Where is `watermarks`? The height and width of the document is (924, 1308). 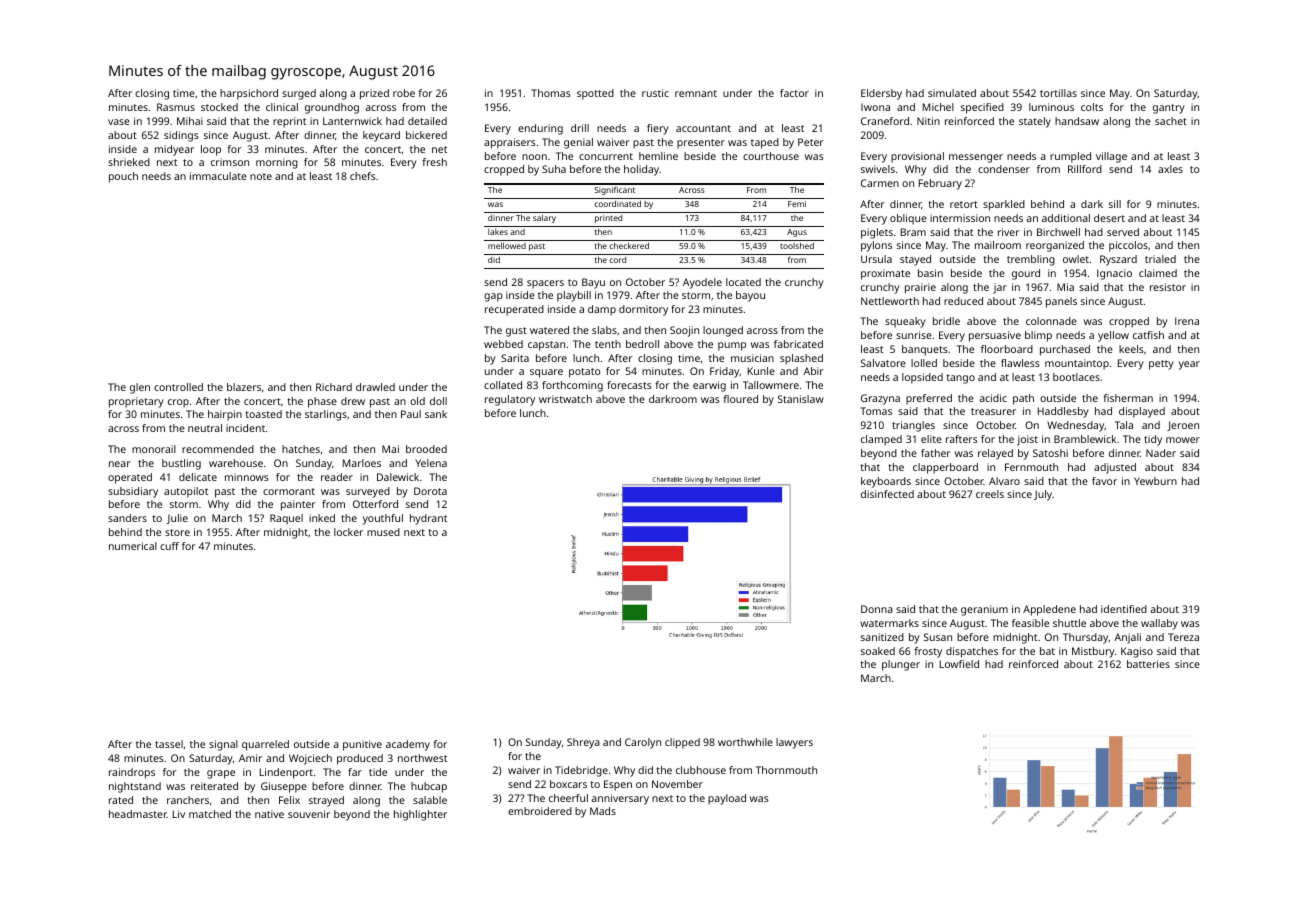
watermarks is located at coordinates (889, 623).
